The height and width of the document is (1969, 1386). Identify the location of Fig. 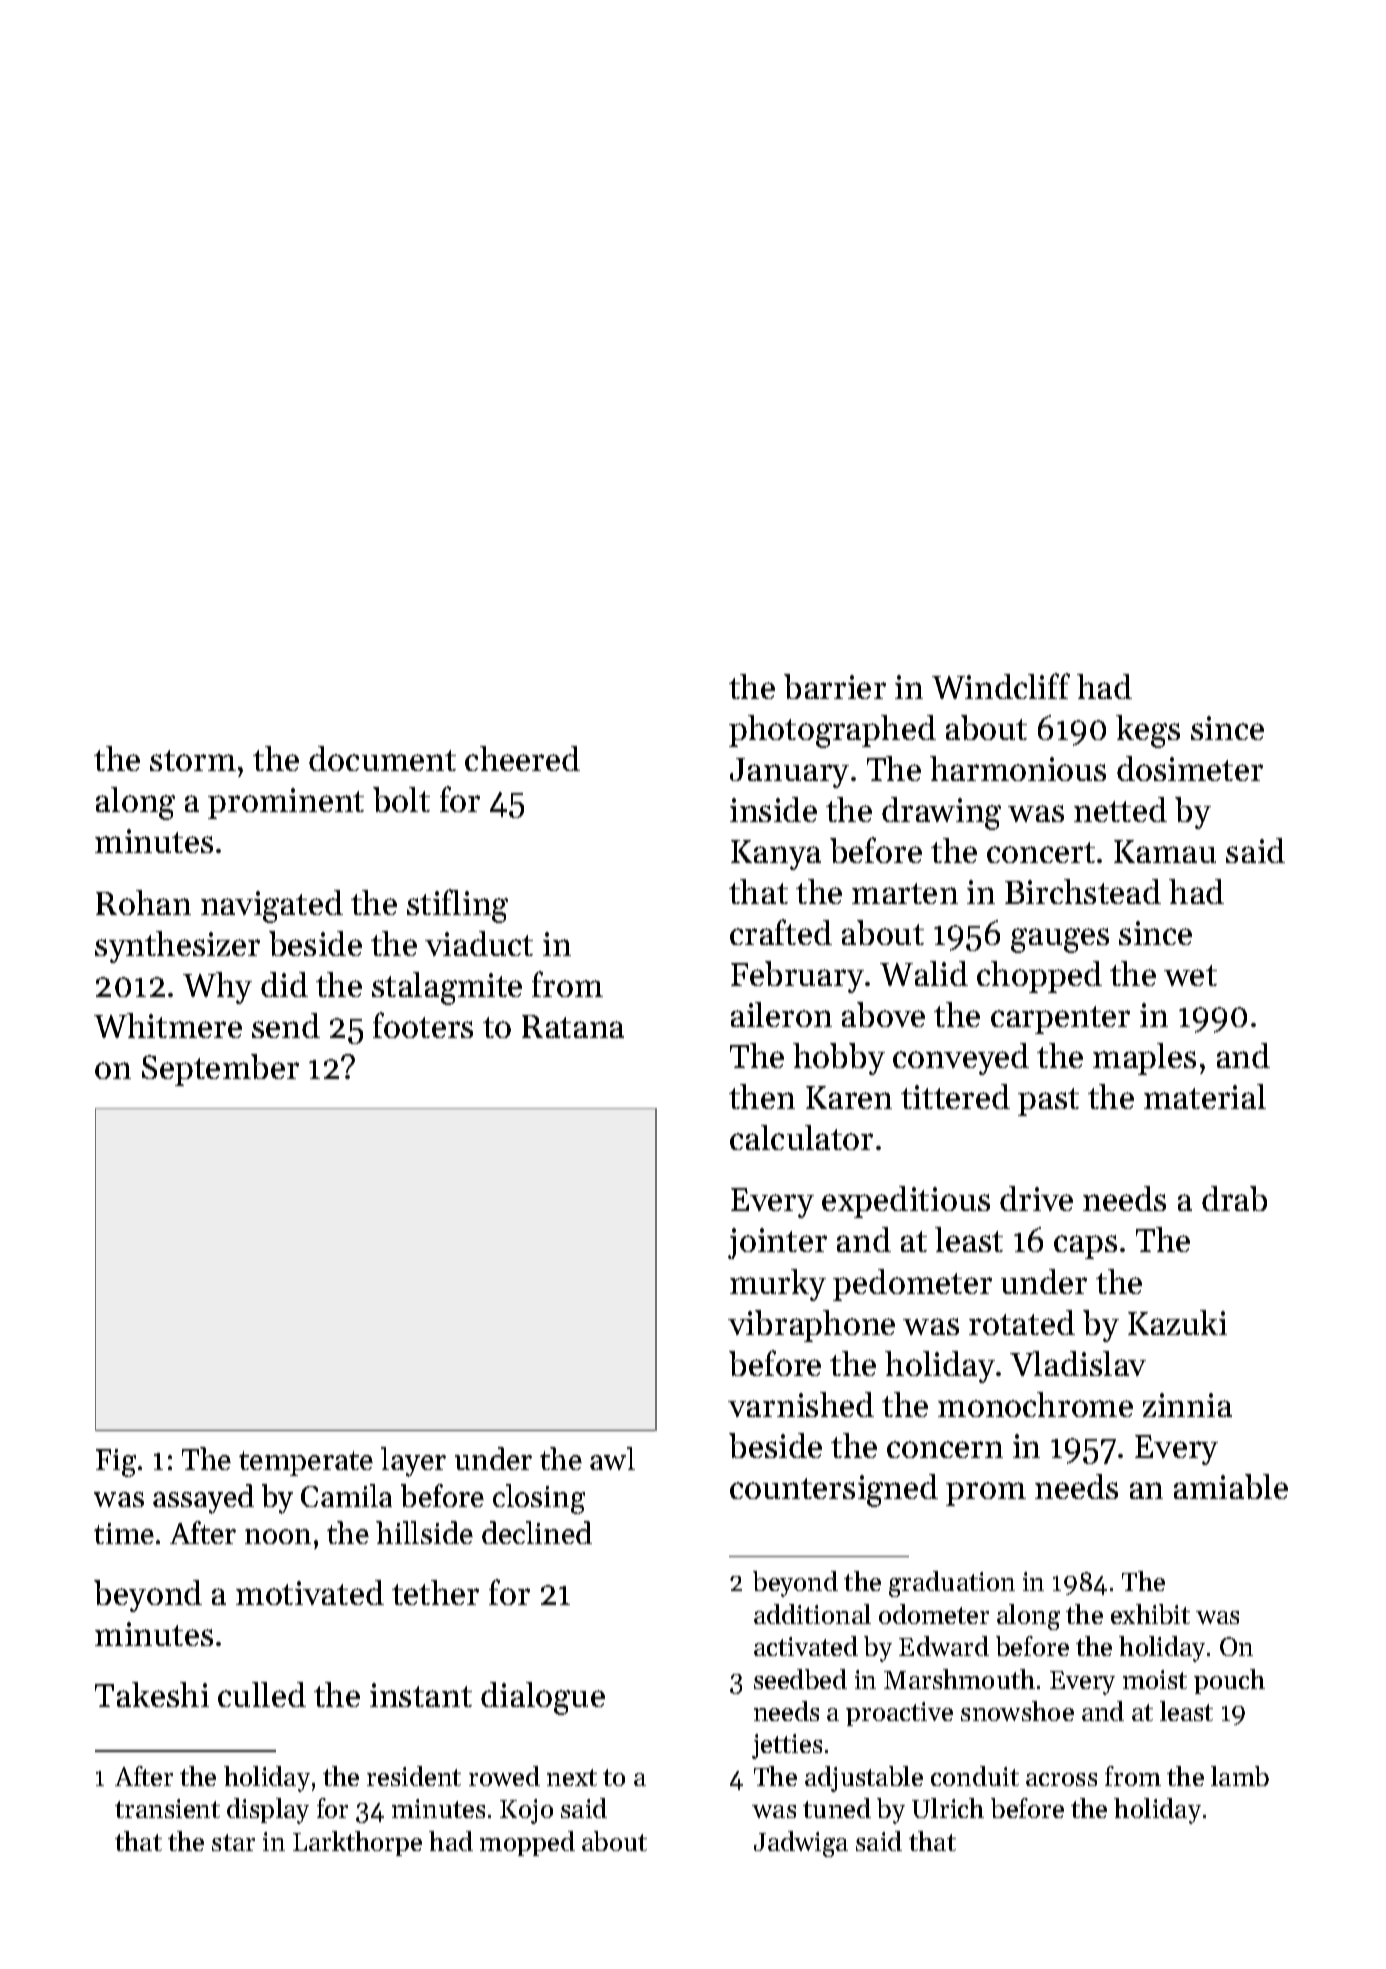
(116, 1463).
